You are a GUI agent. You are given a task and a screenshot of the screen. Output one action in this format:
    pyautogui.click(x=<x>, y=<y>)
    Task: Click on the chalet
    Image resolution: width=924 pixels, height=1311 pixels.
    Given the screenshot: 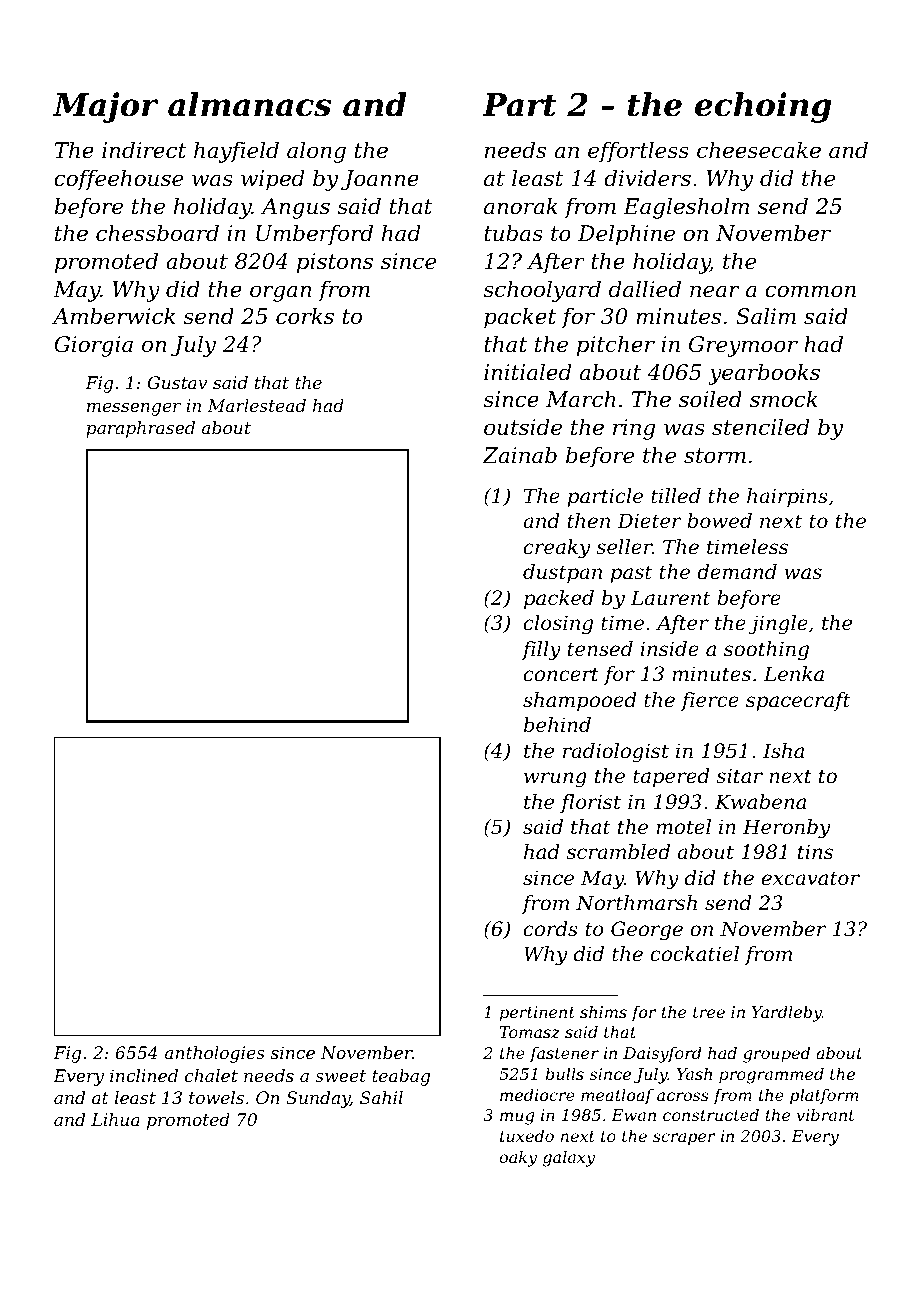 What is the action you would take?
    pyautogui.click(x=211, y=1075)
